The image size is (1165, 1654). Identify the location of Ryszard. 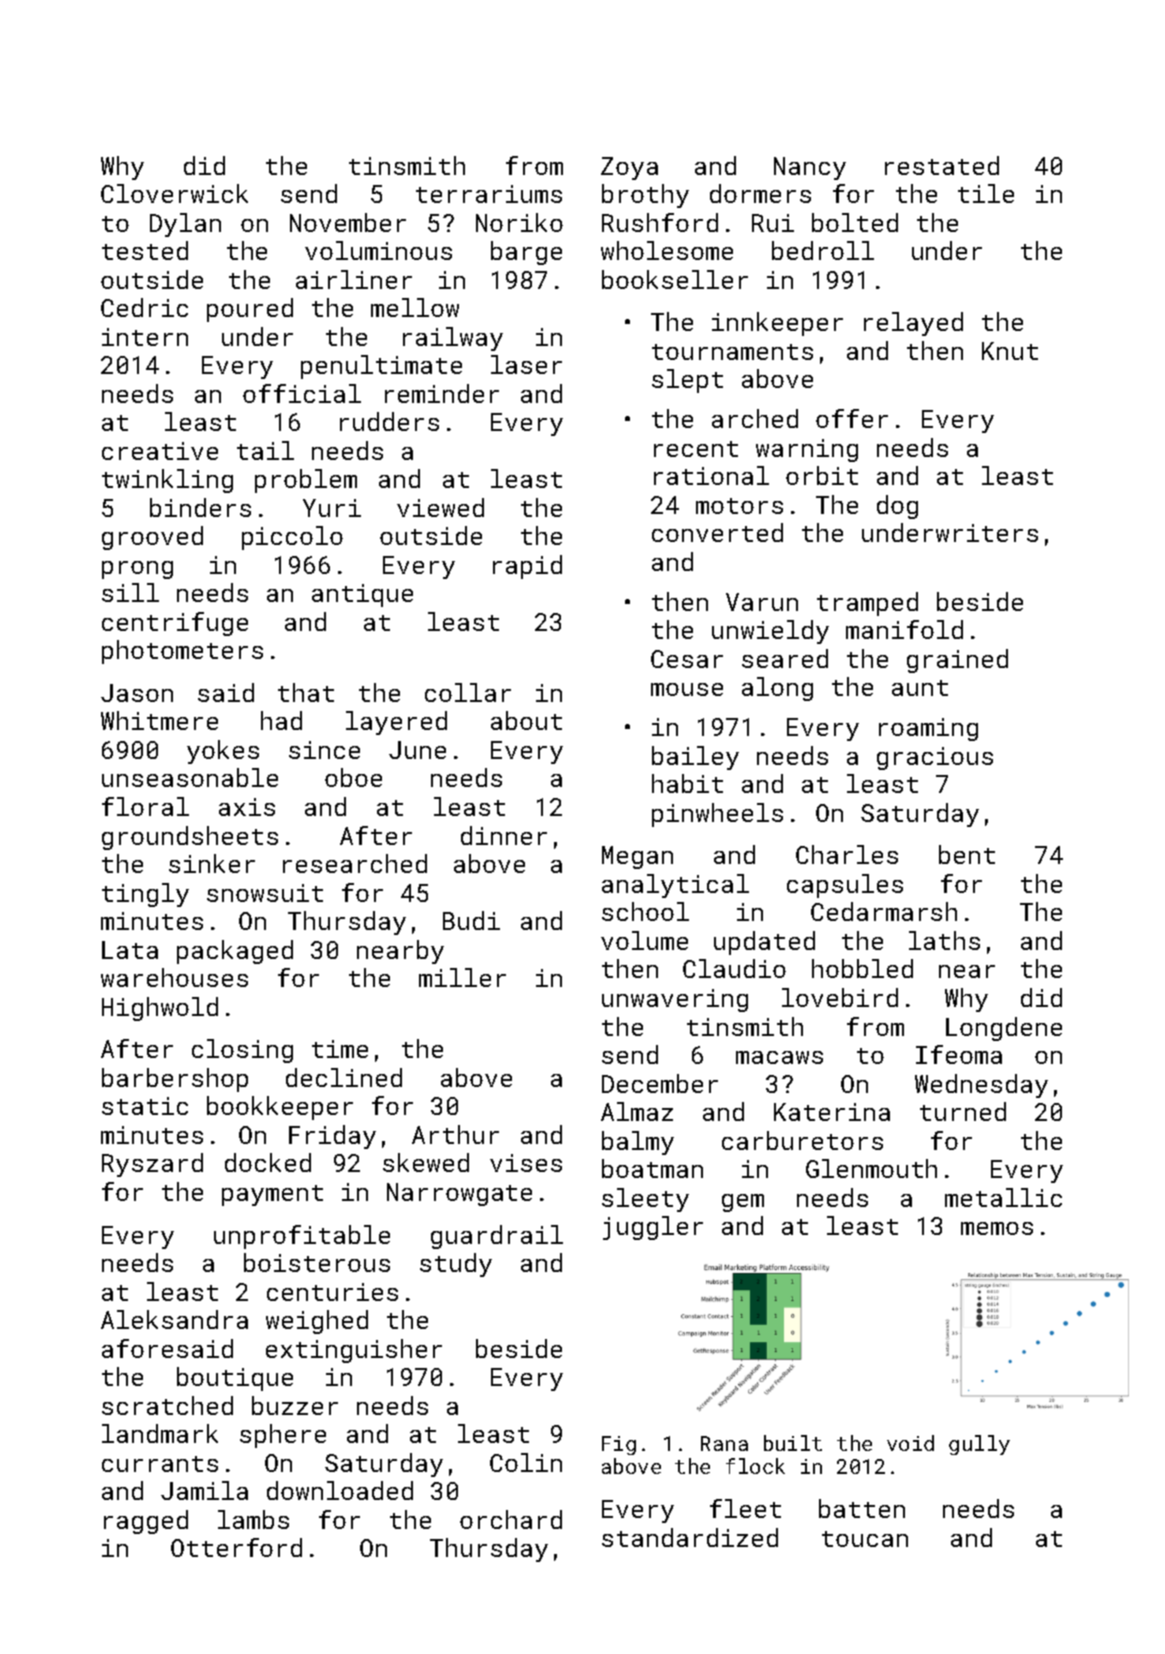
(152, 1165).
